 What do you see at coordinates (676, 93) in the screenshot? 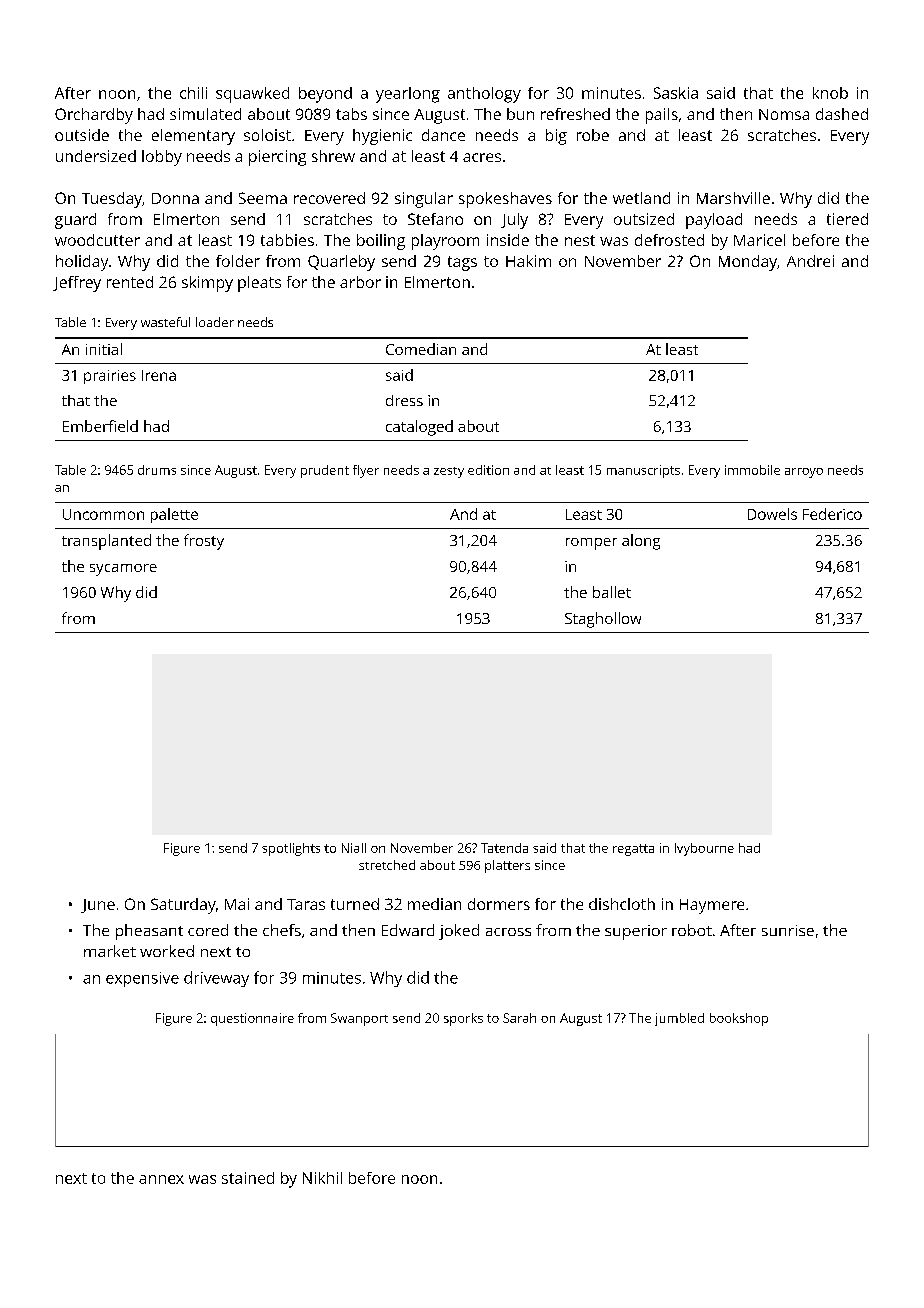
I see `Saskia` at bounding box center [676, 93].
